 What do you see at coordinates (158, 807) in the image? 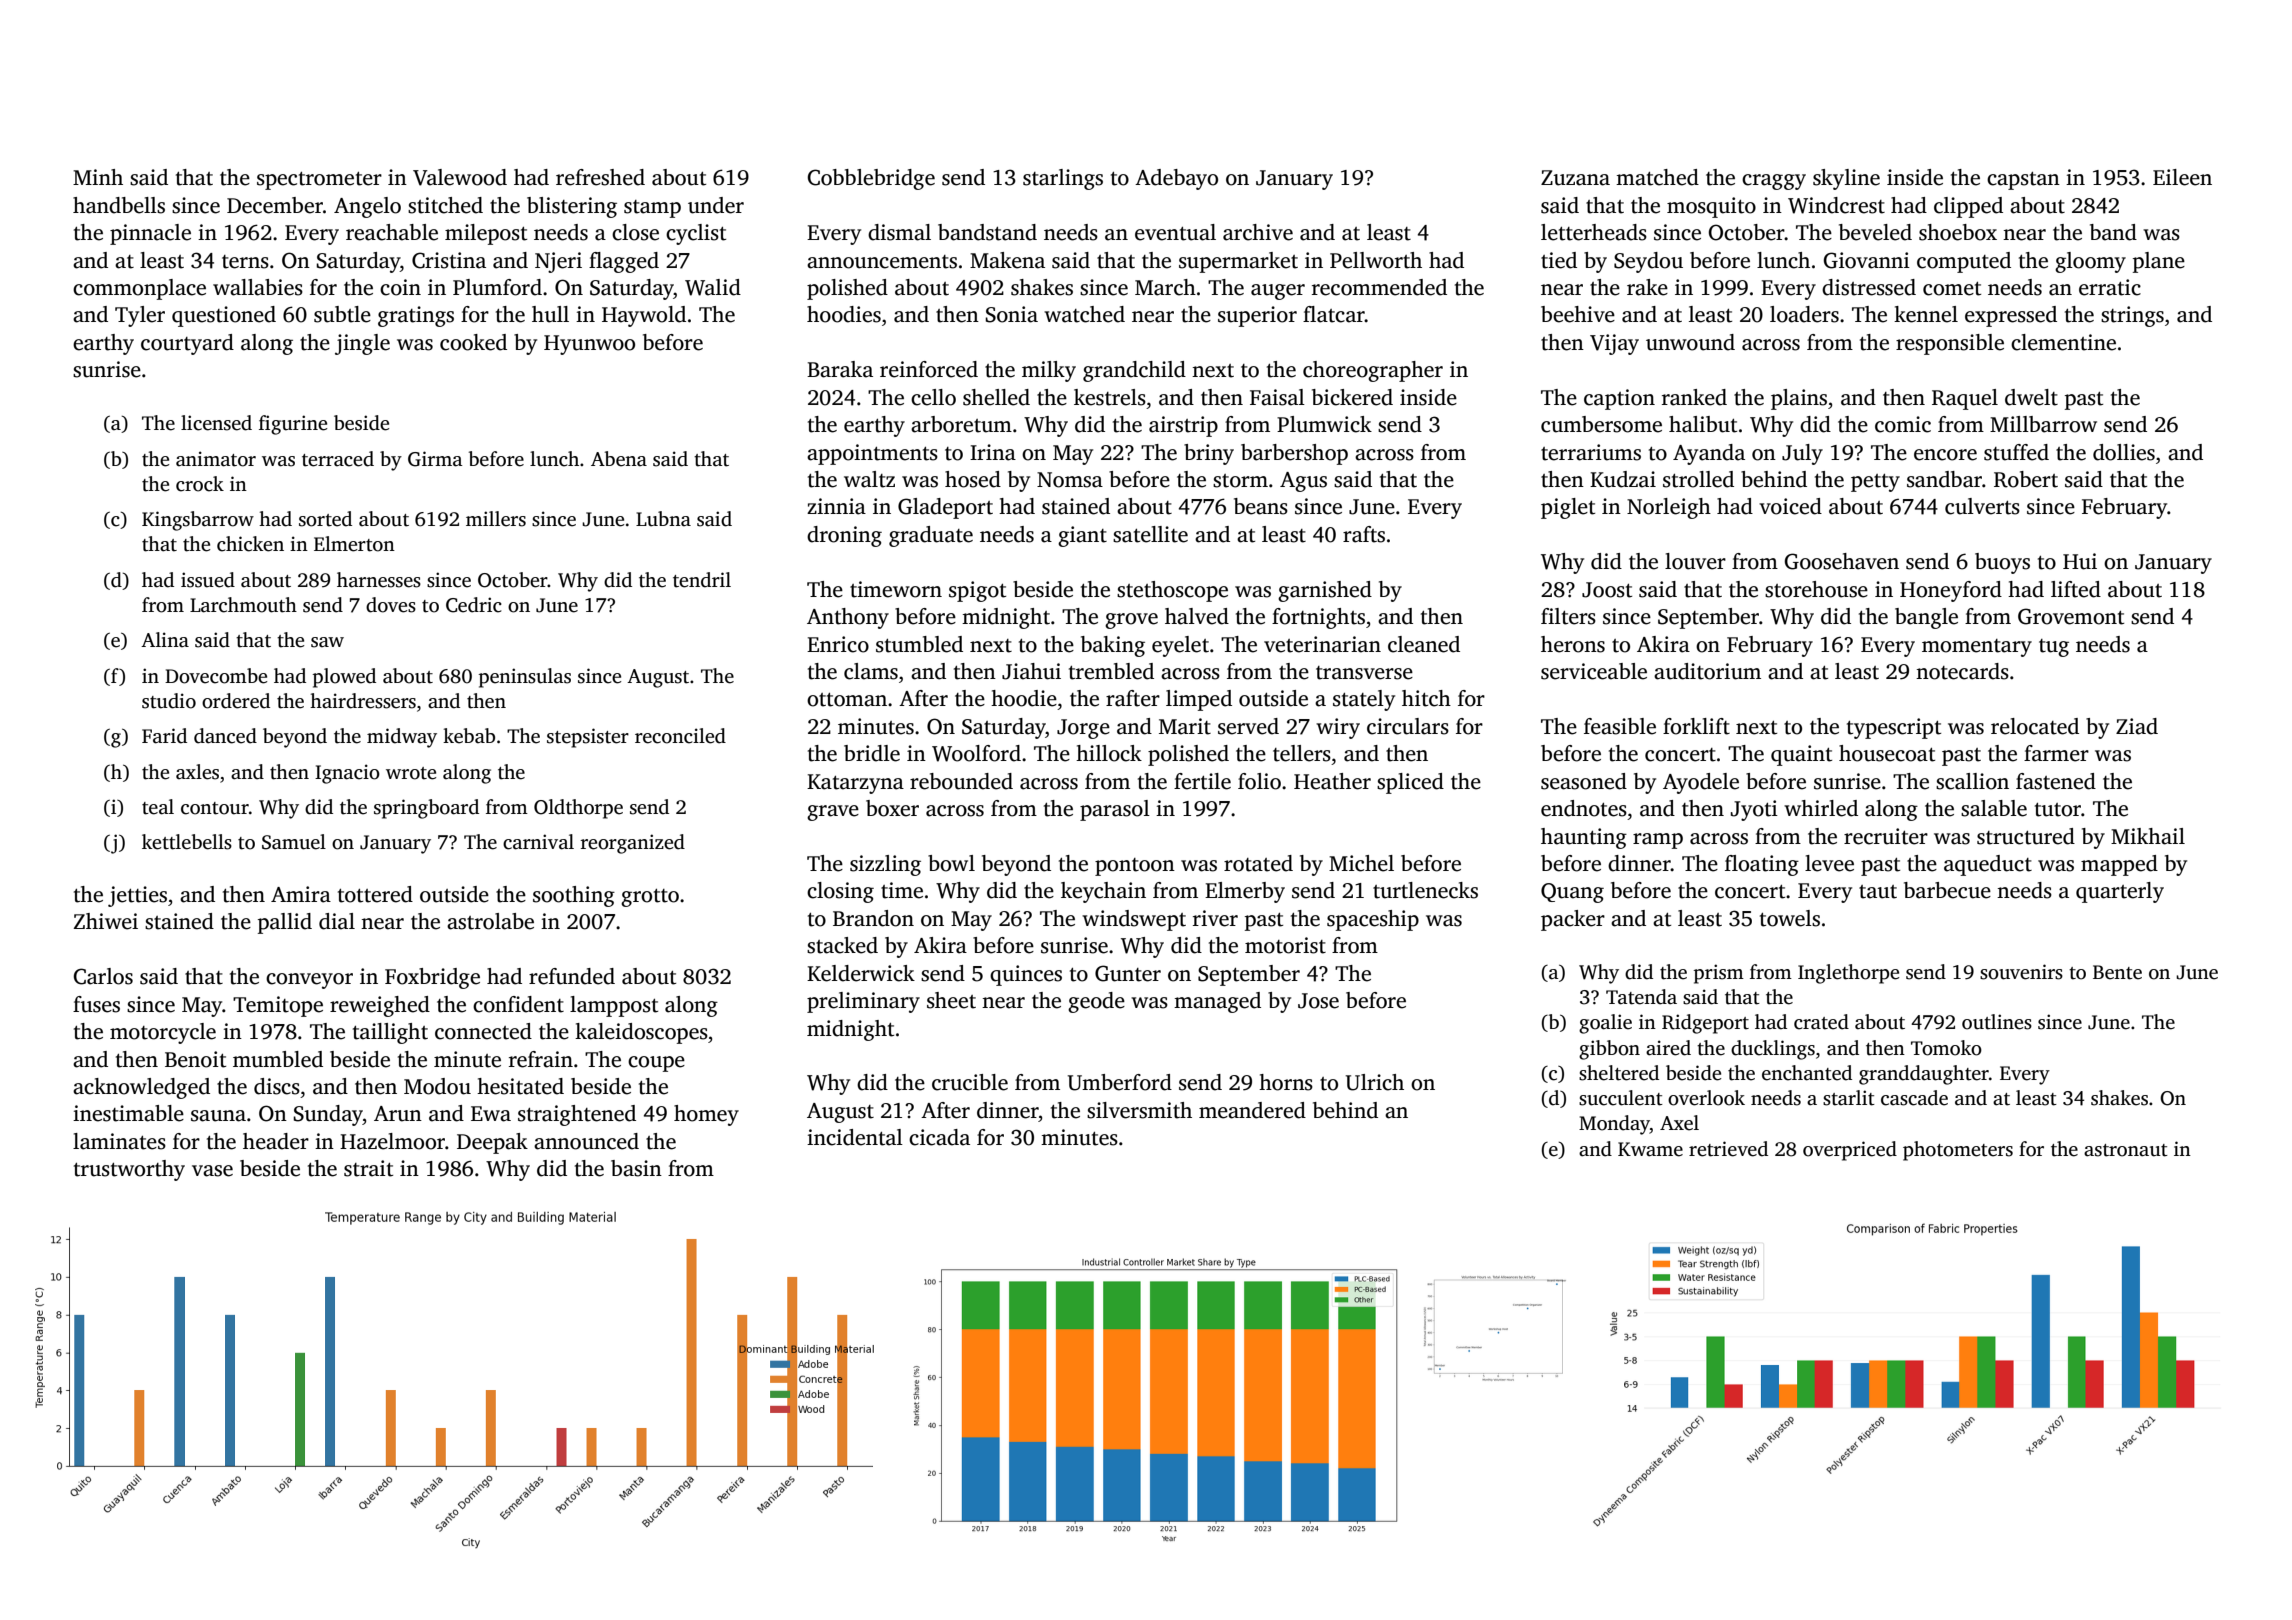
I see `teal` at bounding box center [158, 807].
